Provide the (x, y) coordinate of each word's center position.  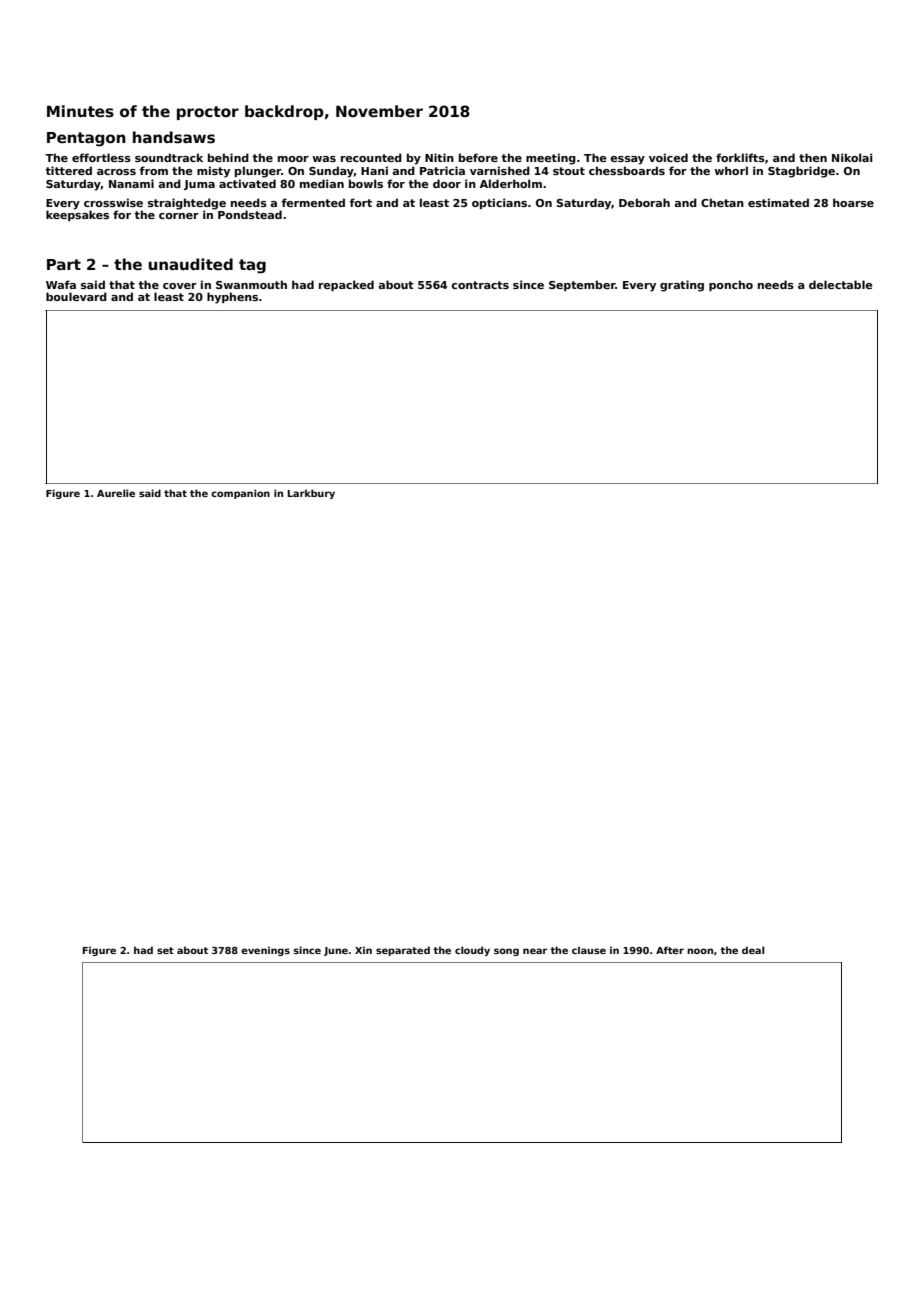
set (165, 950)
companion (240, 494)
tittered (68, 170)
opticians (499, 203)
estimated (778, 202)
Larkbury (311, 494)
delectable (840, 284)
